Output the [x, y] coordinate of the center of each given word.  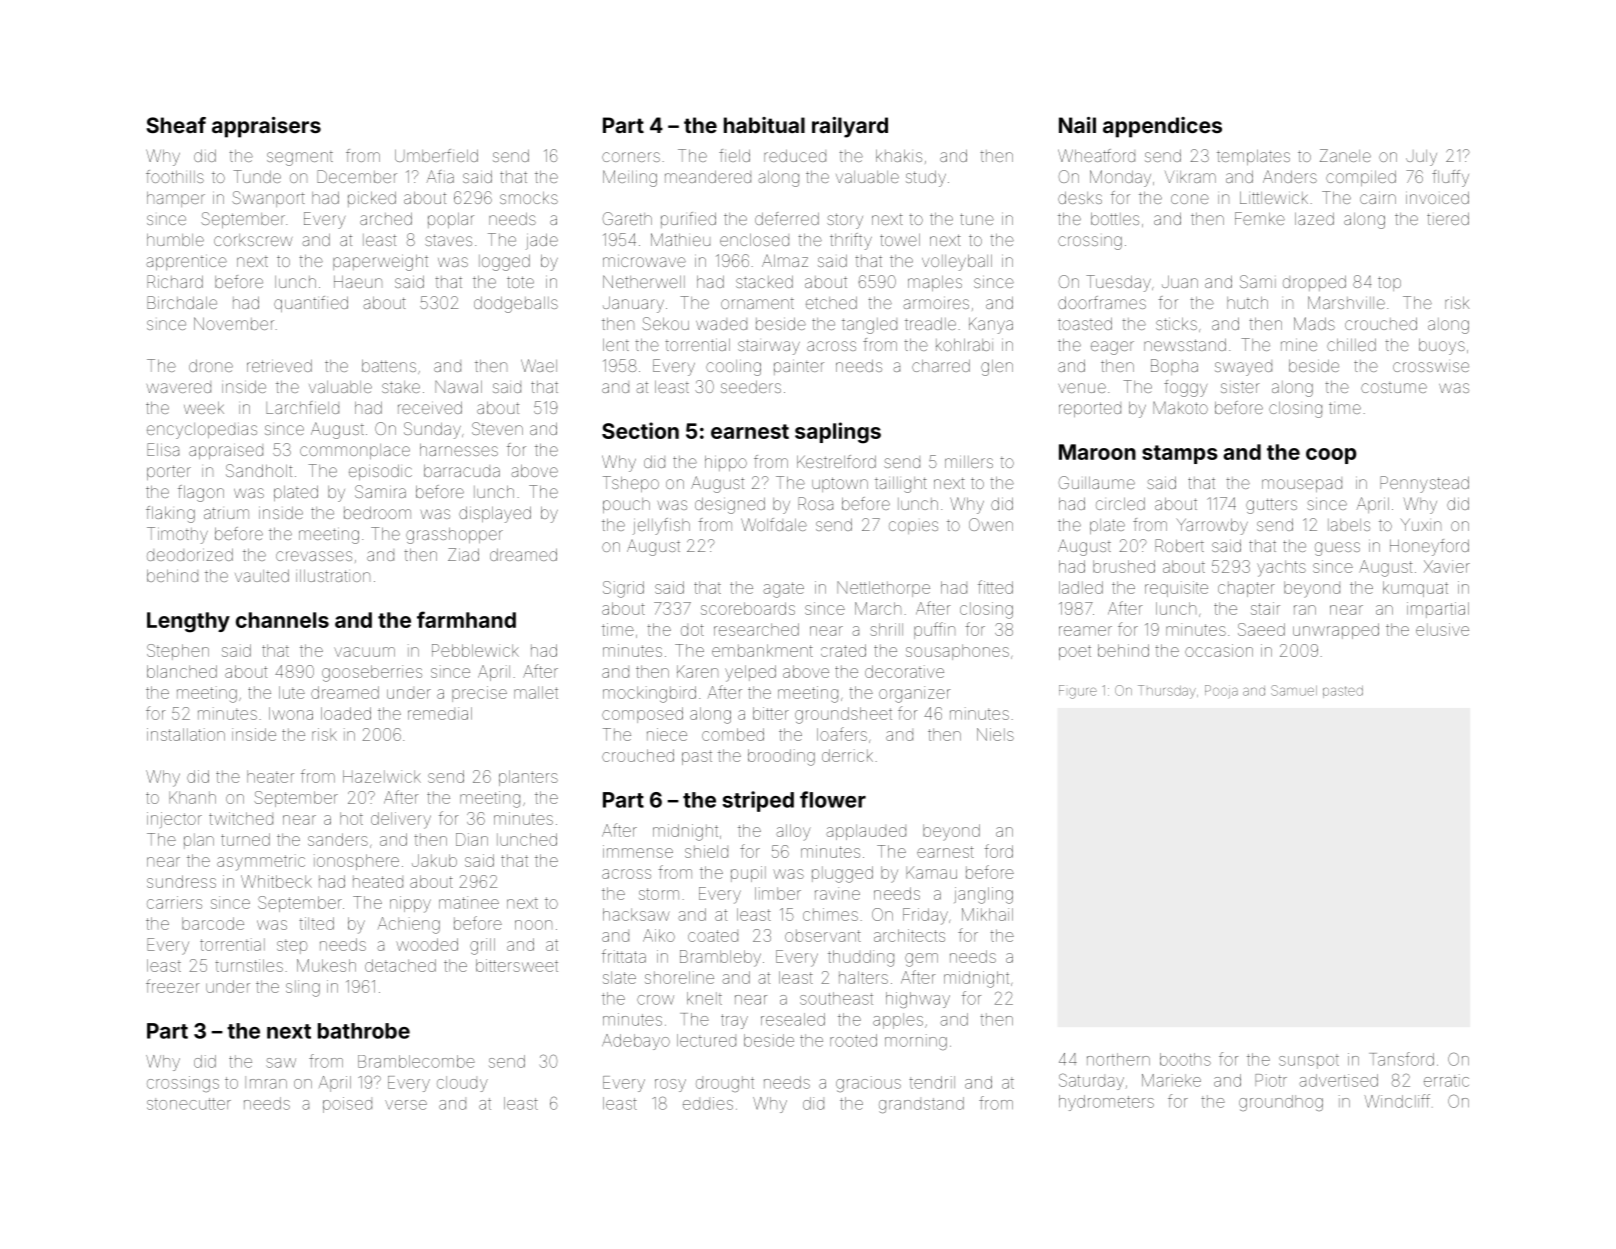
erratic [1446, 1080]
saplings [838, 433]
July [1421, 158]
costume [1394, 387]
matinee [469, 902]
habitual [764, 125]
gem [921, 960]
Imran [266, 1082]
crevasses [314, 556]
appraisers [266, 127]
